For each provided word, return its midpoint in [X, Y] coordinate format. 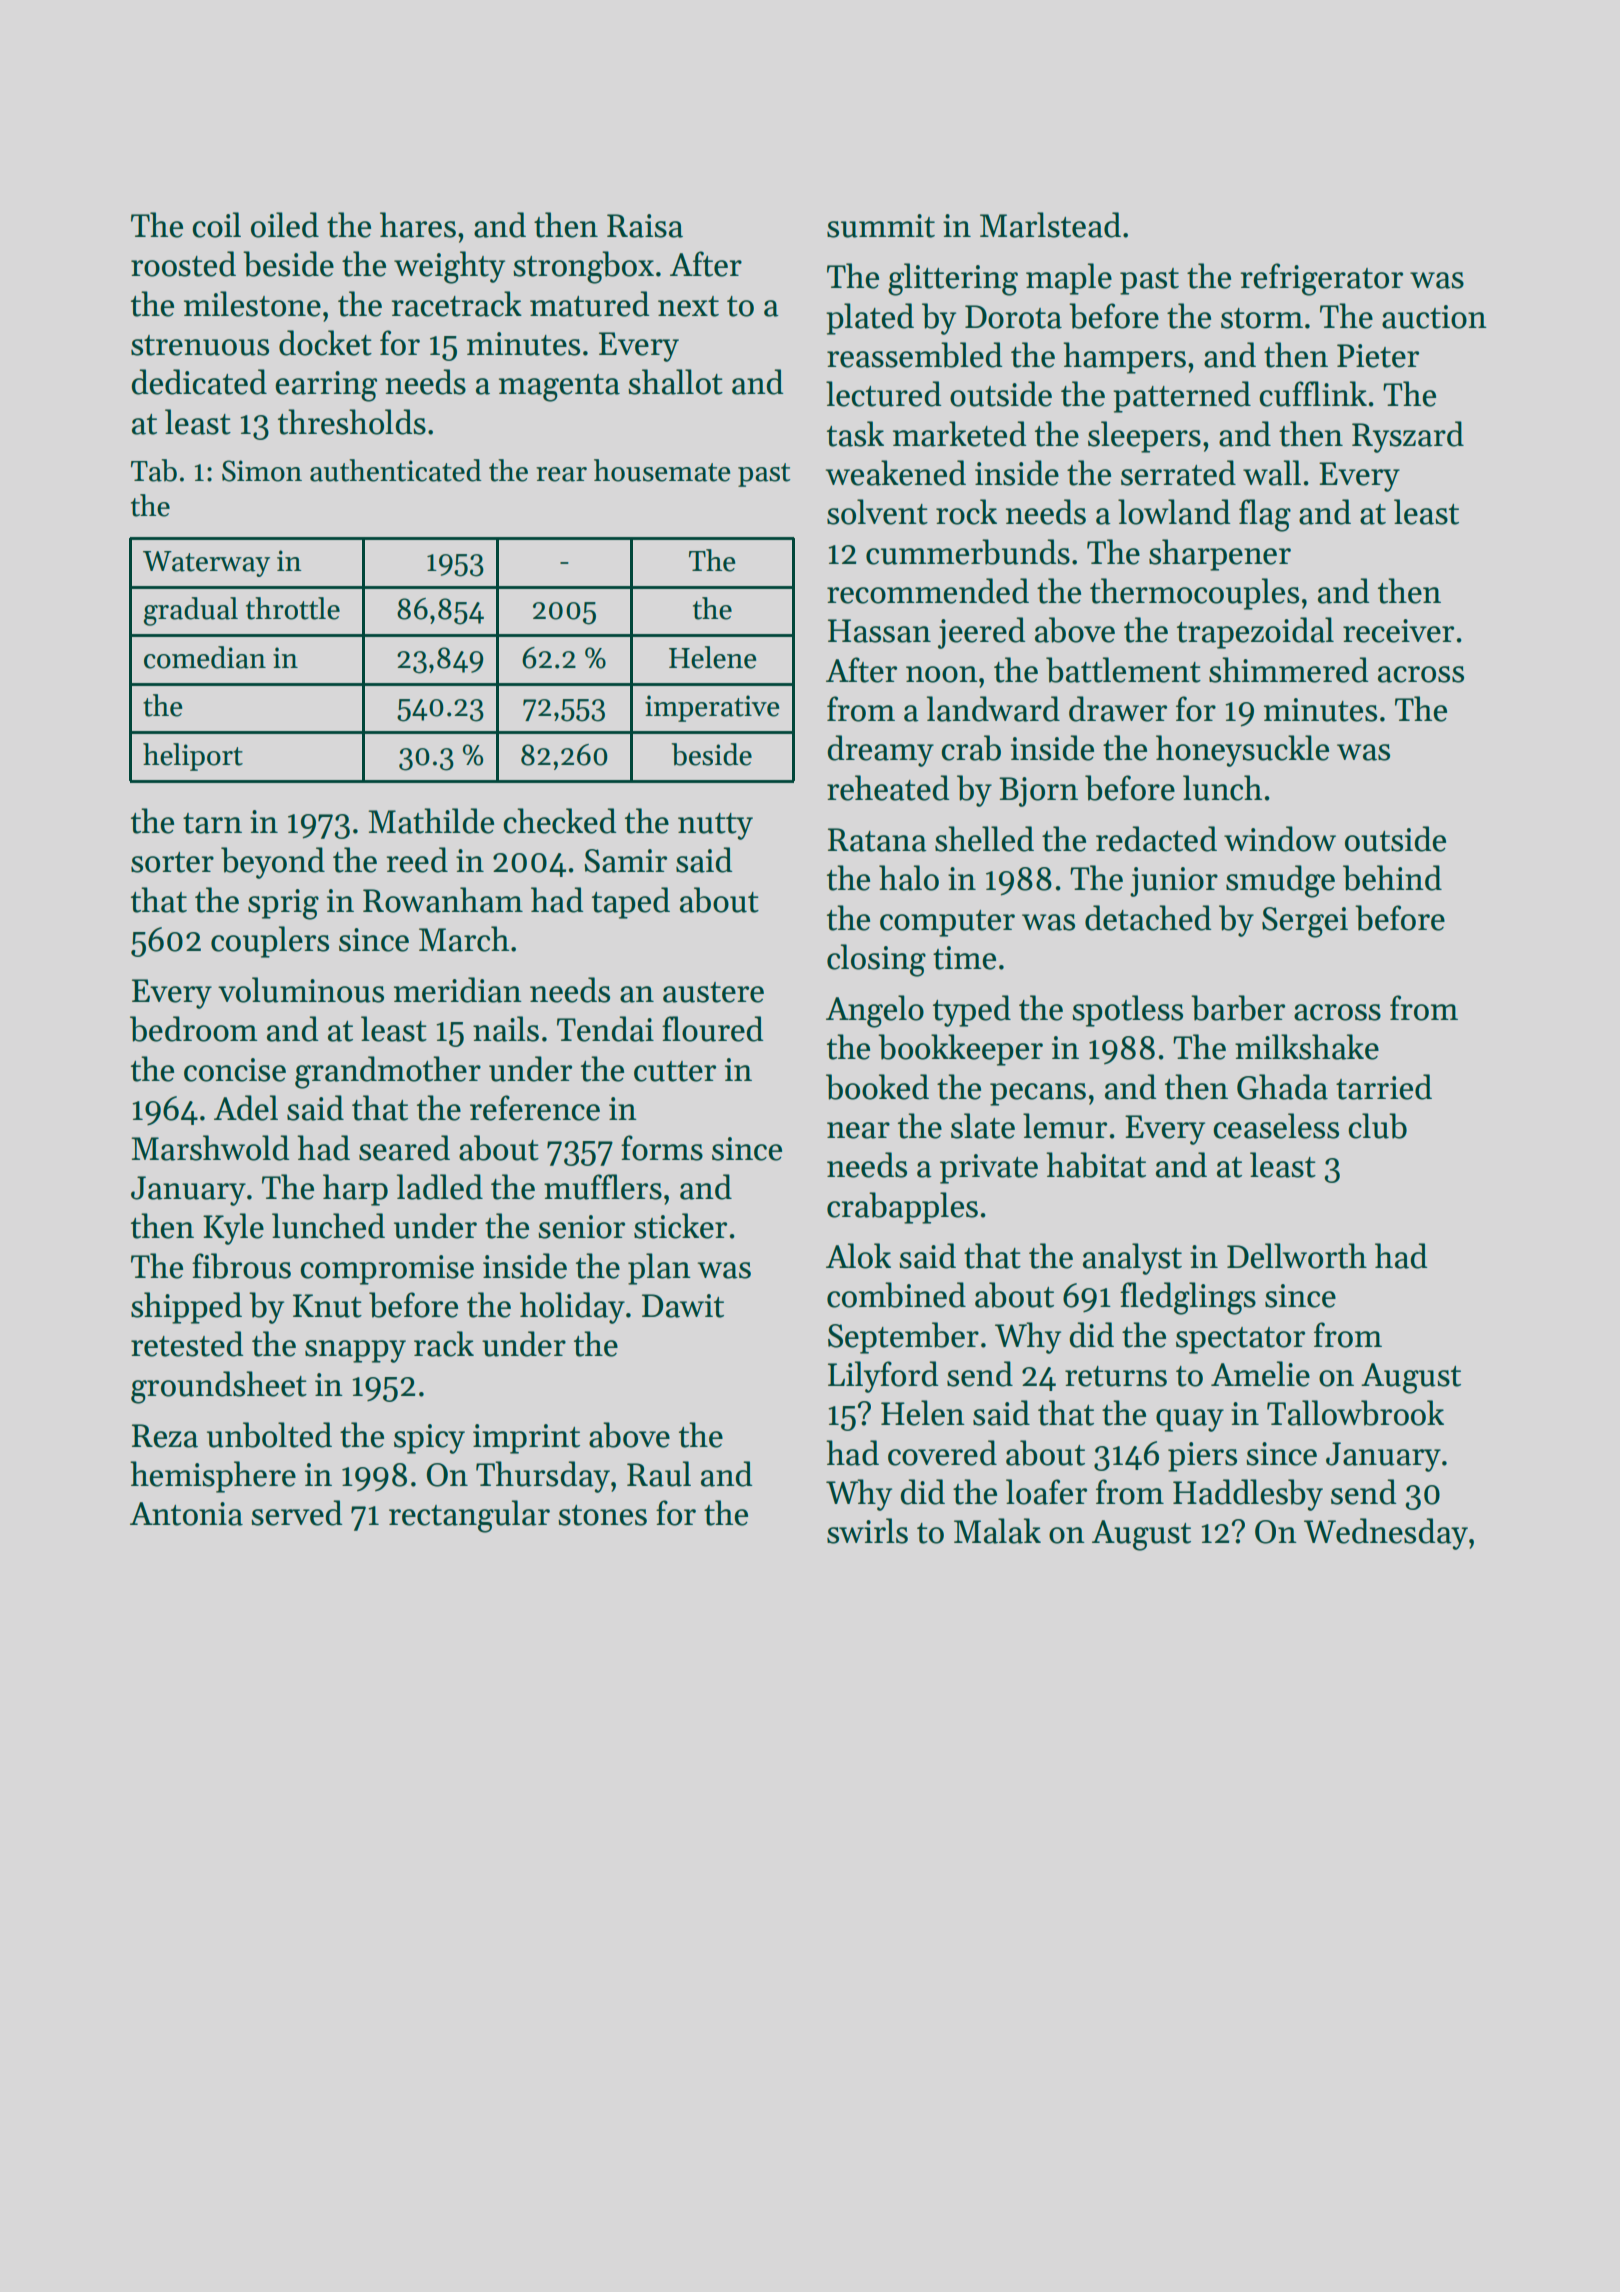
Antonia [186, 1514]
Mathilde [431, 821]
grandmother [388, 1072]
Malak [997, 1531]
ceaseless [1276, 1126]
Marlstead [1050, 225]
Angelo [875, 1011]
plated [870, 319]
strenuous [200, 345]
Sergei [1305, 922]
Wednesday [1386, 1534]
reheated [888, 788]
